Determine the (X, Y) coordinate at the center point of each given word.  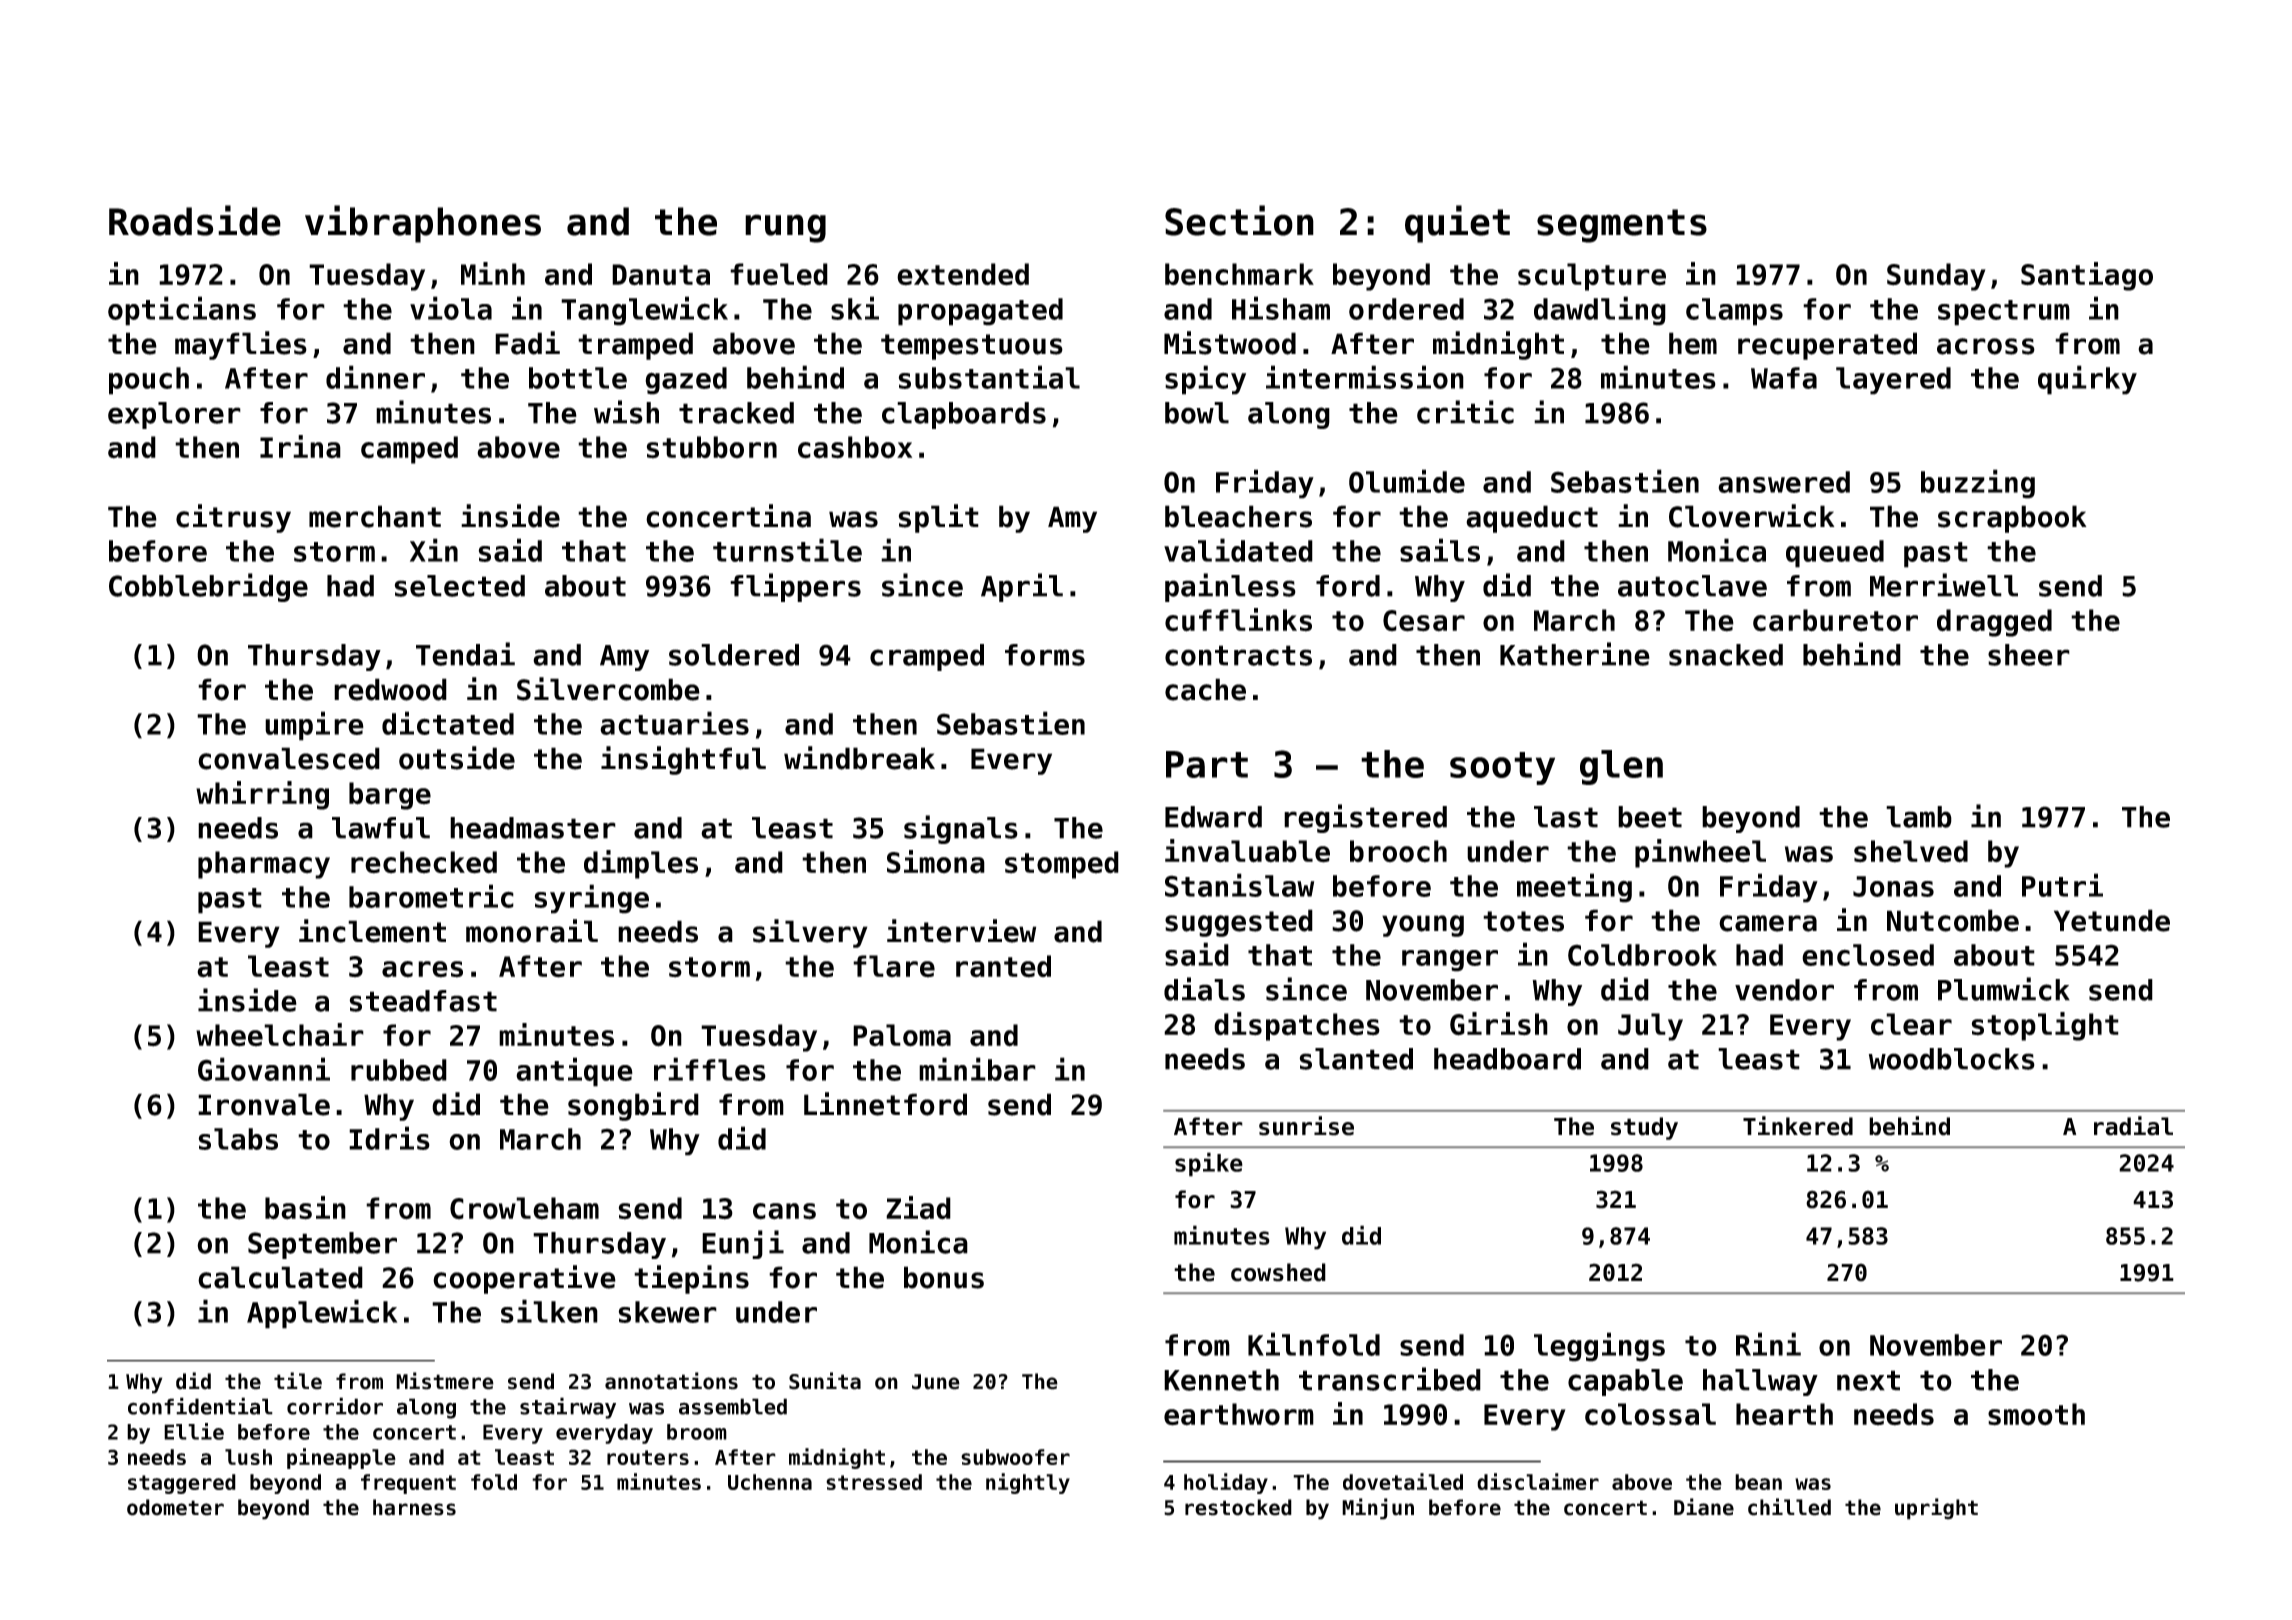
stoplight (2045, 1026)
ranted (1003, 966)
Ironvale (264, 1104)
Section (1239, 220)
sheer (2029, 655)
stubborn (712, 447)
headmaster (533, 828)
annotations (671, 1381)
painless (1230, 587)
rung (785, 228)
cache (1205, 689)
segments (1622, 226)
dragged (1994, 623)
